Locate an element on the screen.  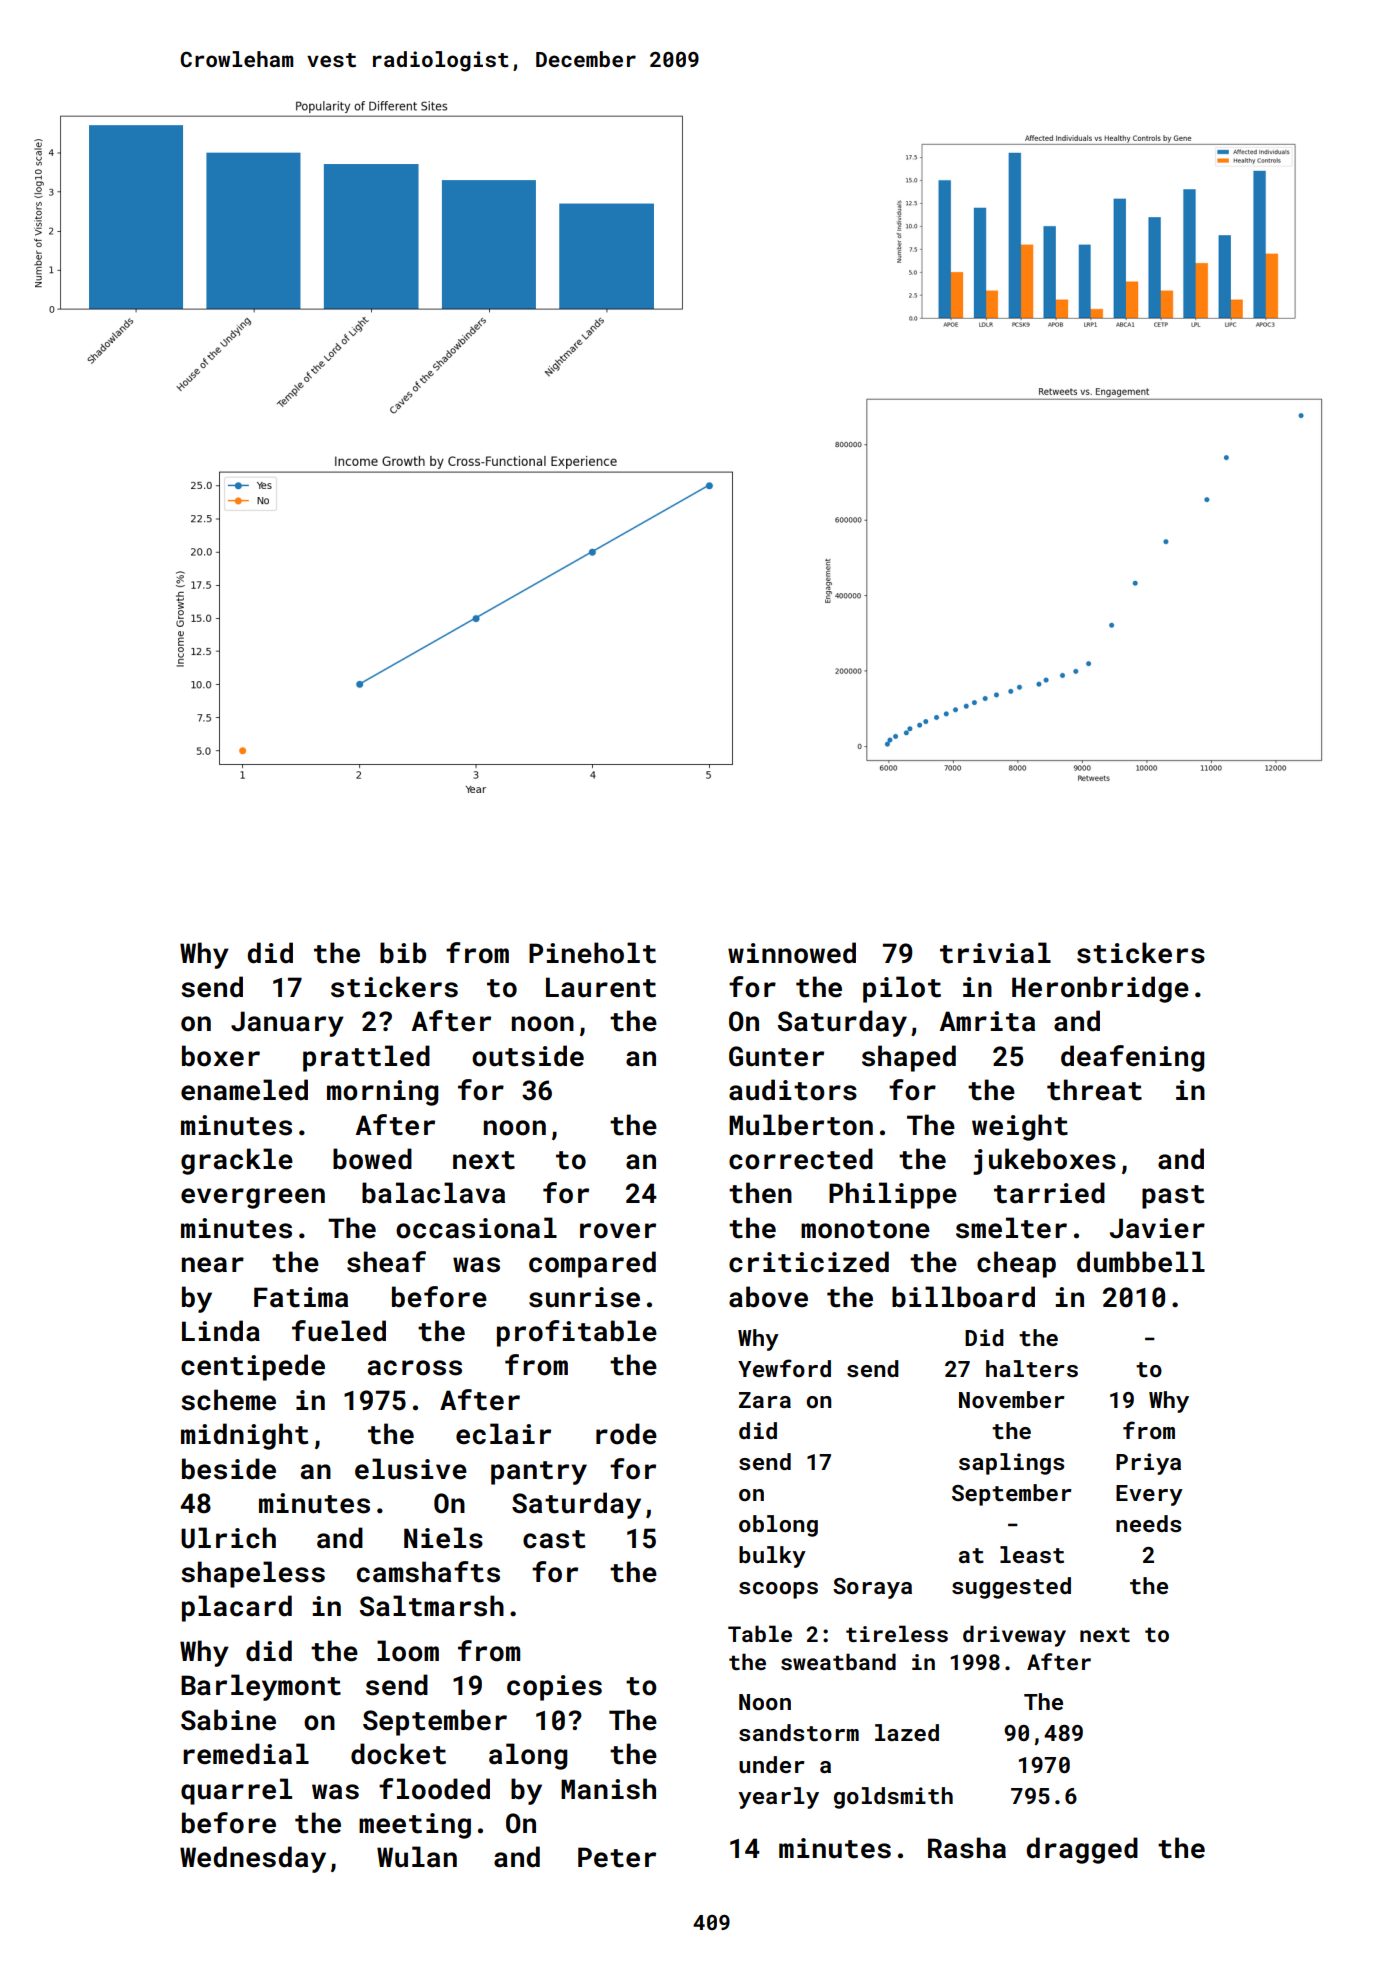
Peter is located at coordinates (617, 1857).
